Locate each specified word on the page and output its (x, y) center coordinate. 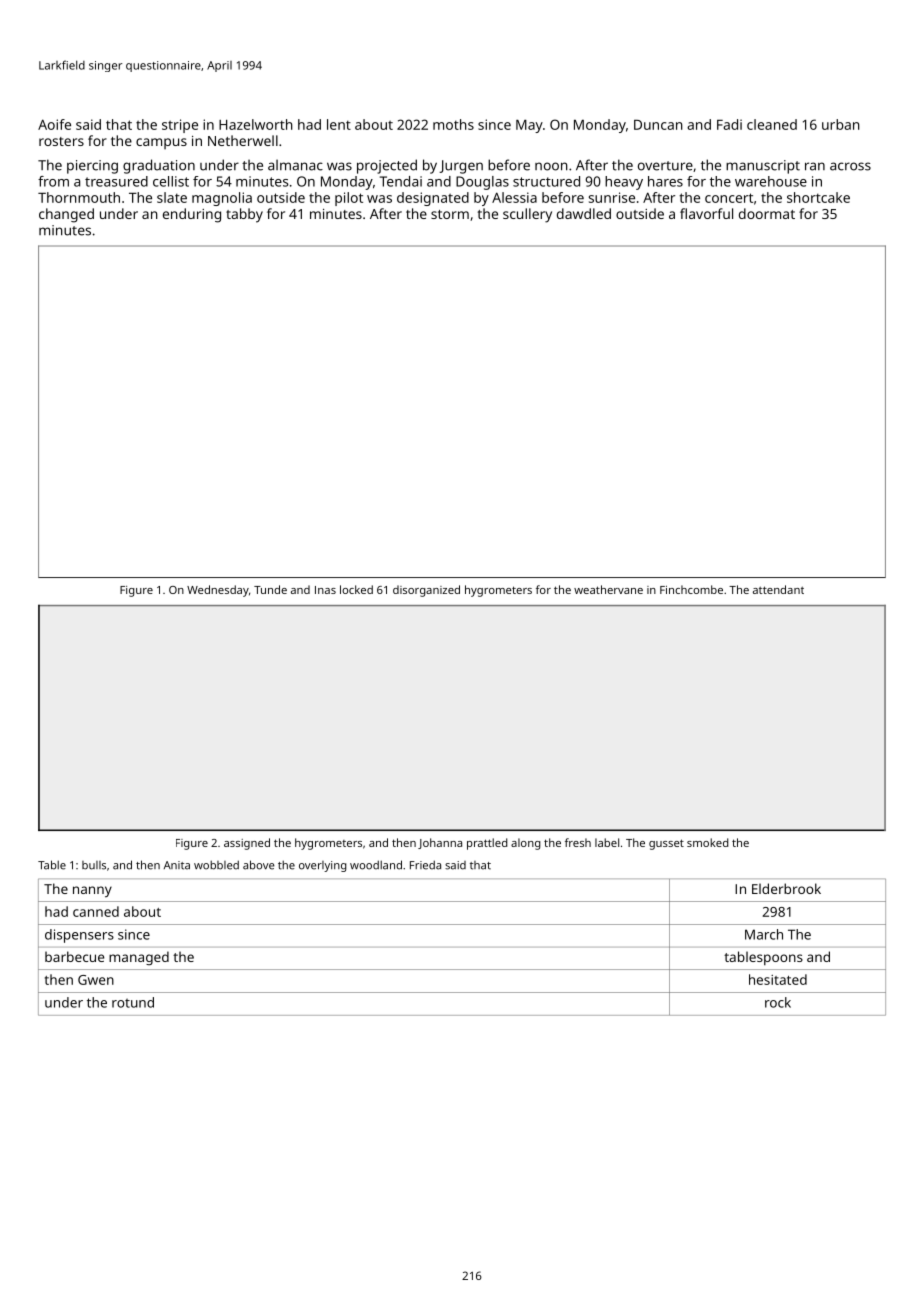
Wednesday (218, 591)
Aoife (54, 124)
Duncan (658, 125)
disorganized (426, 591)
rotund (133, 1002)
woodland (376, 865)
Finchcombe (691, 589)
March (764, 934)
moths (453, 124)
